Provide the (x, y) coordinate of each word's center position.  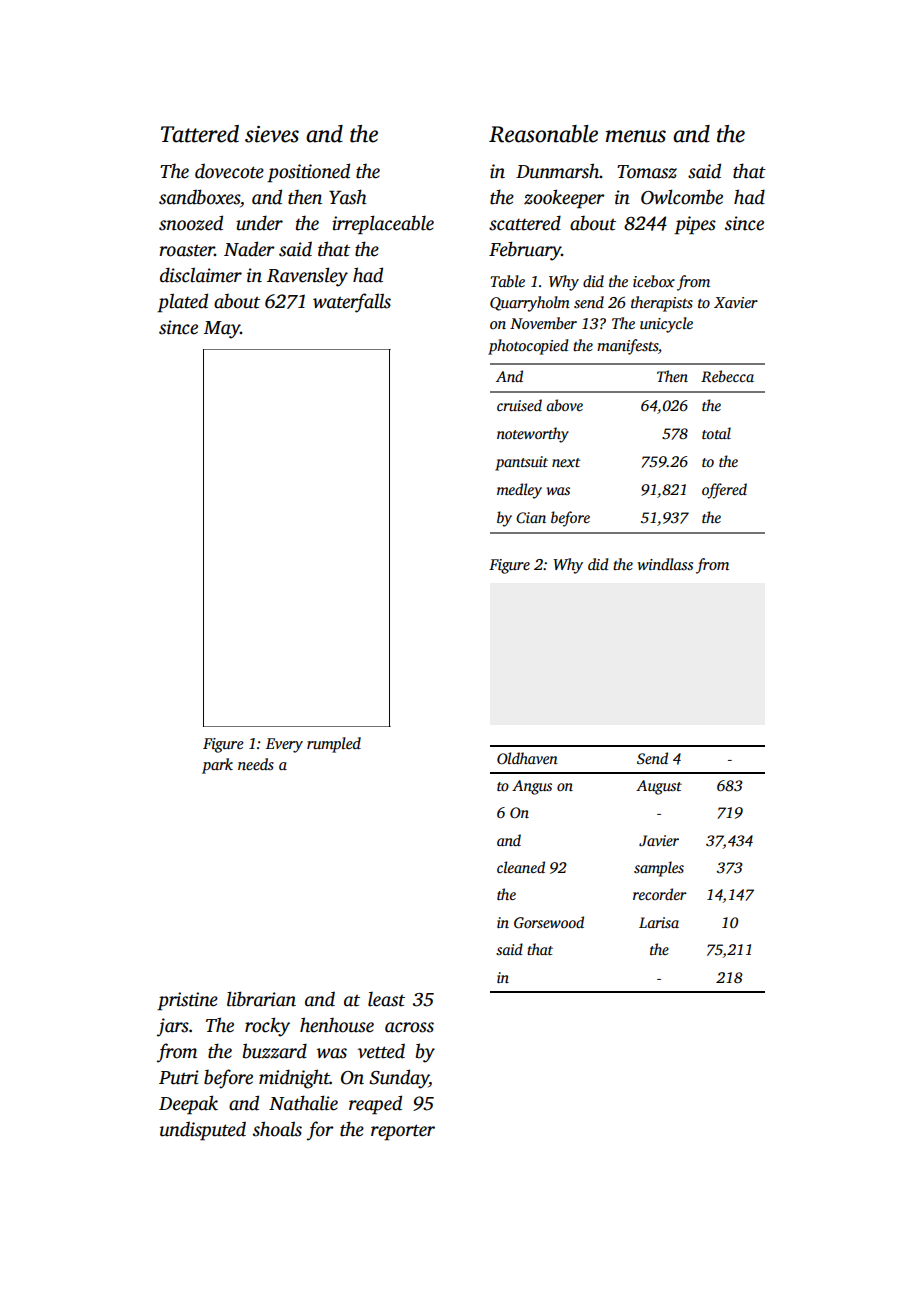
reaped (375, 1105)
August (659, 787)
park (217, 766)
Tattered (200, 134)
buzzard (275, 1051)
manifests (627, 347)
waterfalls (352, 303)
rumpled (334, 745)
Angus (532, 787)
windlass (665, 564)
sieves (272, 134)
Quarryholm (530, 304)
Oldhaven (527, 758)
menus (636, 136)
